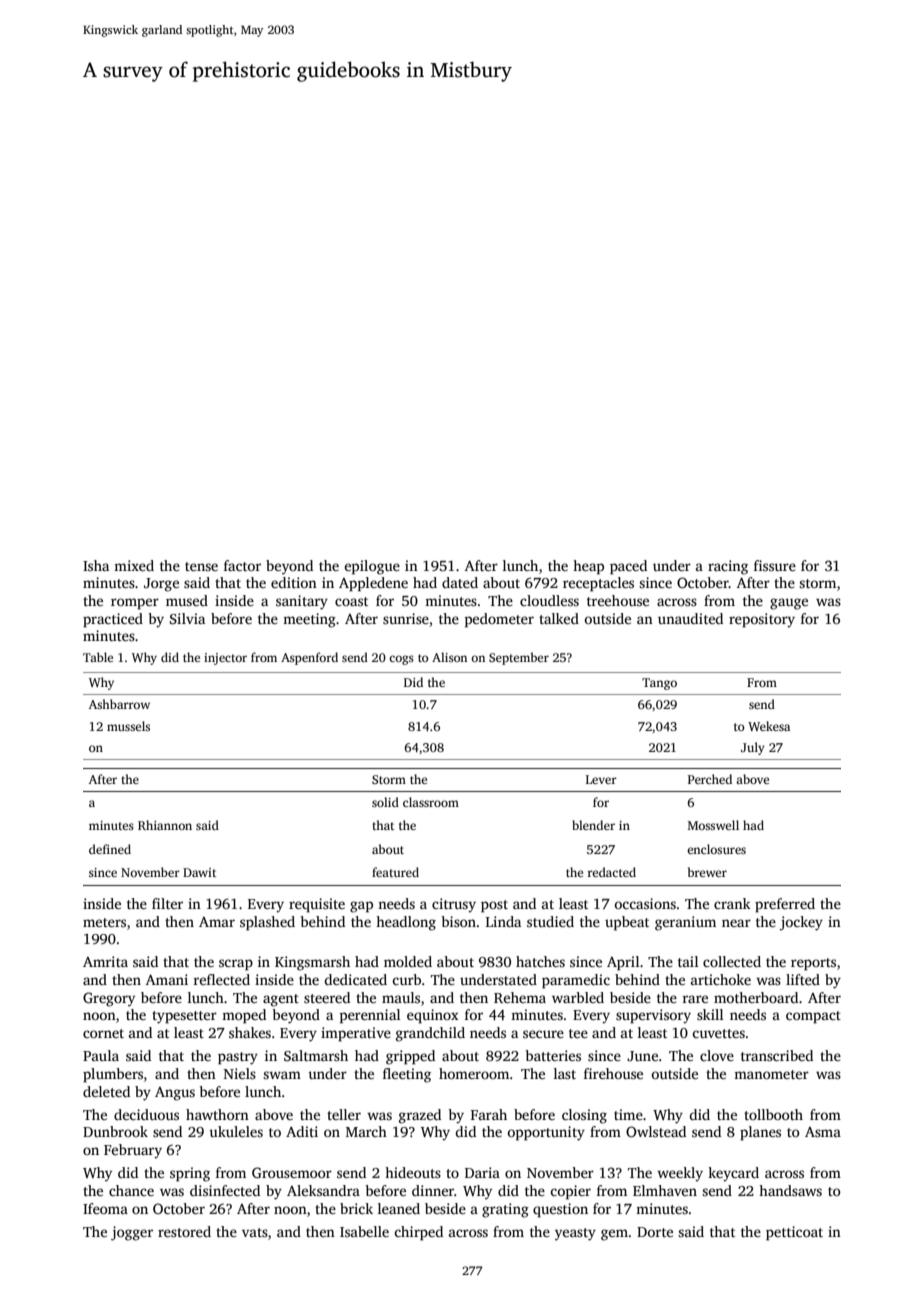 This page has width=924, height=1308. I want to click on September, so click(519, 658).
